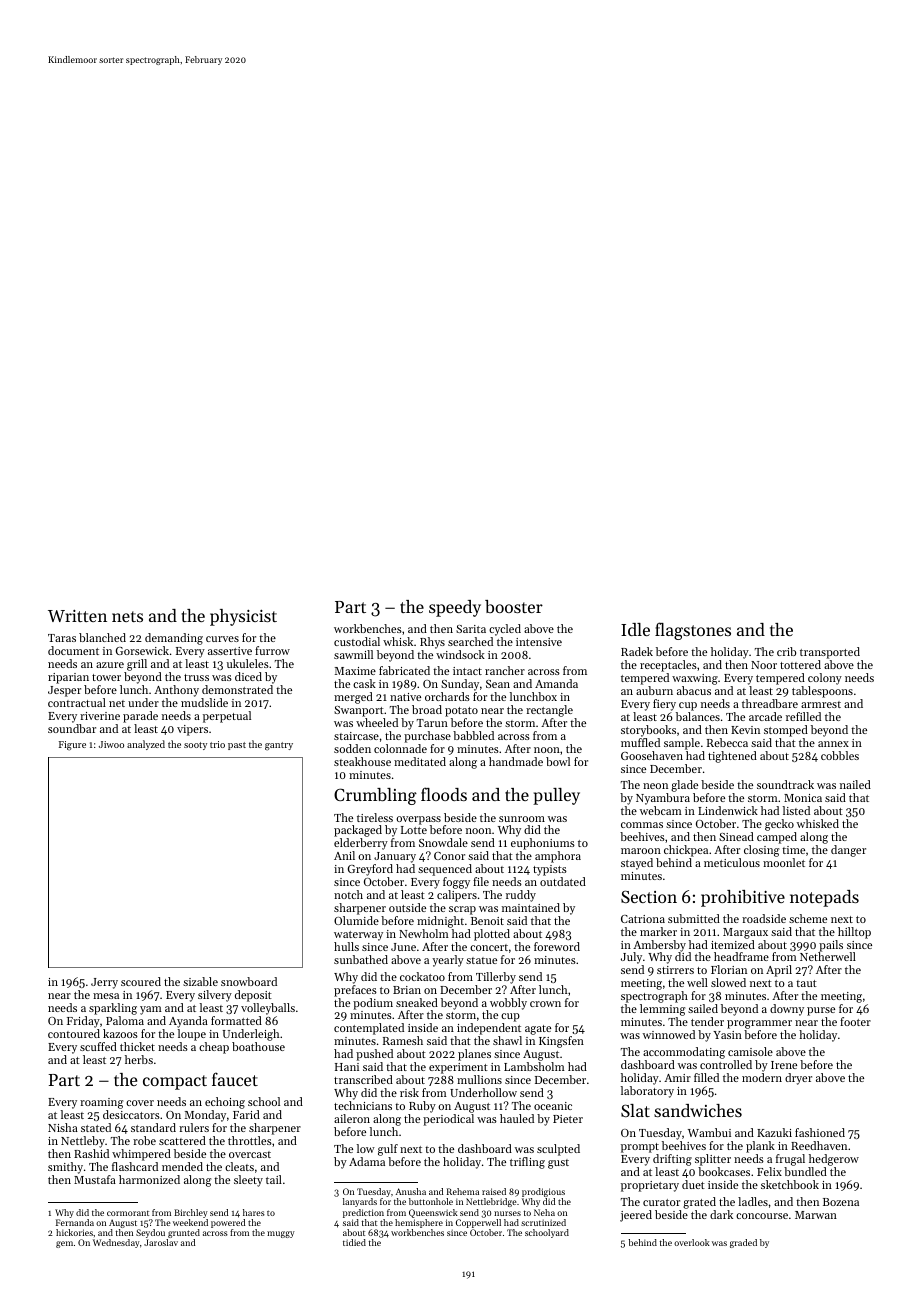 Image resolution: width=924 pixels, height=1308 pixels. I want to click on sailed, so click(703, 1008).
